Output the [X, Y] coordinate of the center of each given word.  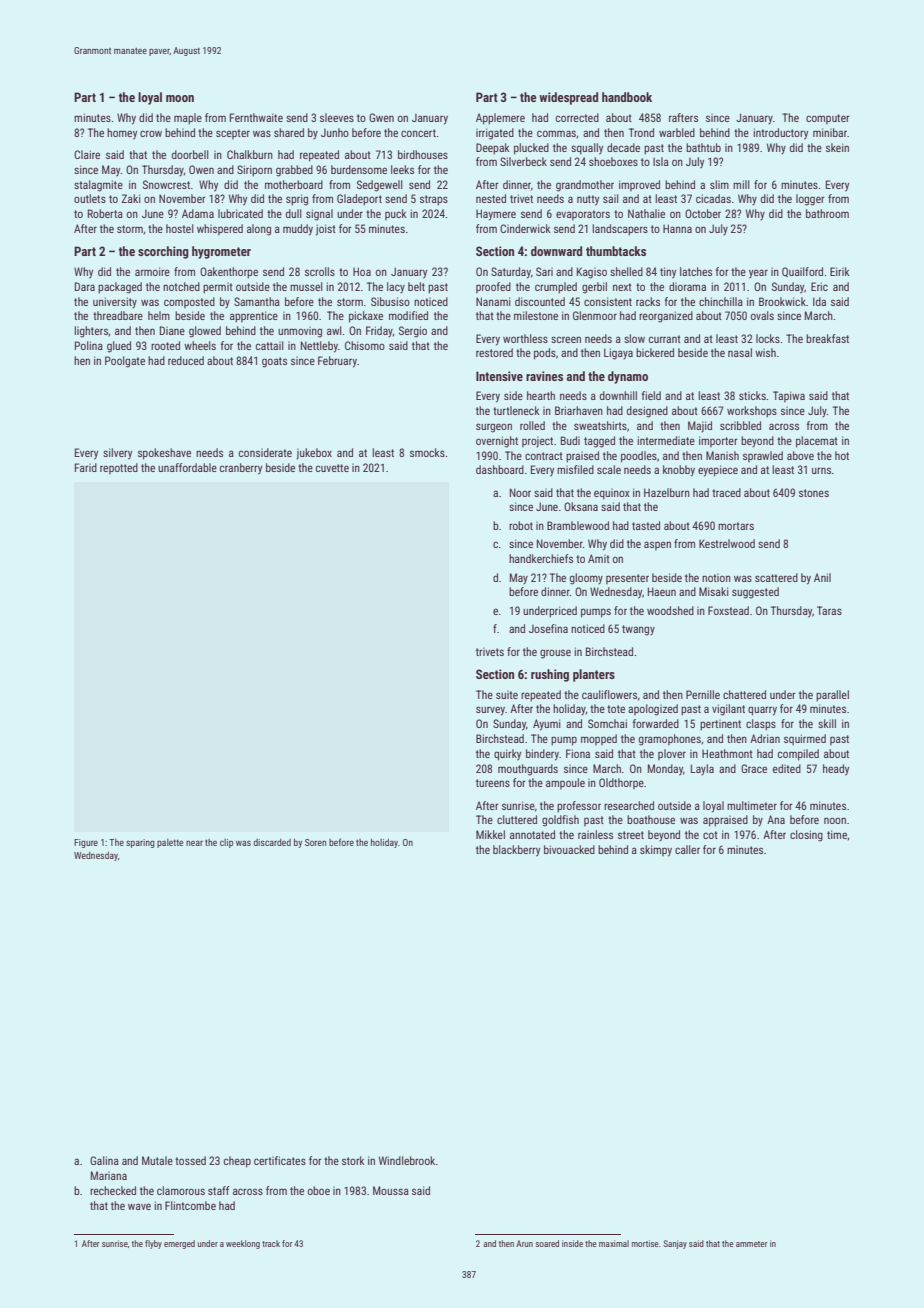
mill [741, 184]
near [194, 843]
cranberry [241, 469]
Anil [822, 577]
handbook [627, 97]
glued [119, 347]
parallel [832, 696]
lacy [396, 287]
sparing [140, 843]
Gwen [381, 117]
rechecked [113, 1190]
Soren [315, 842]
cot [710, 835]
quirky [507, 755]
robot [521, 525]
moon [180, 98]
